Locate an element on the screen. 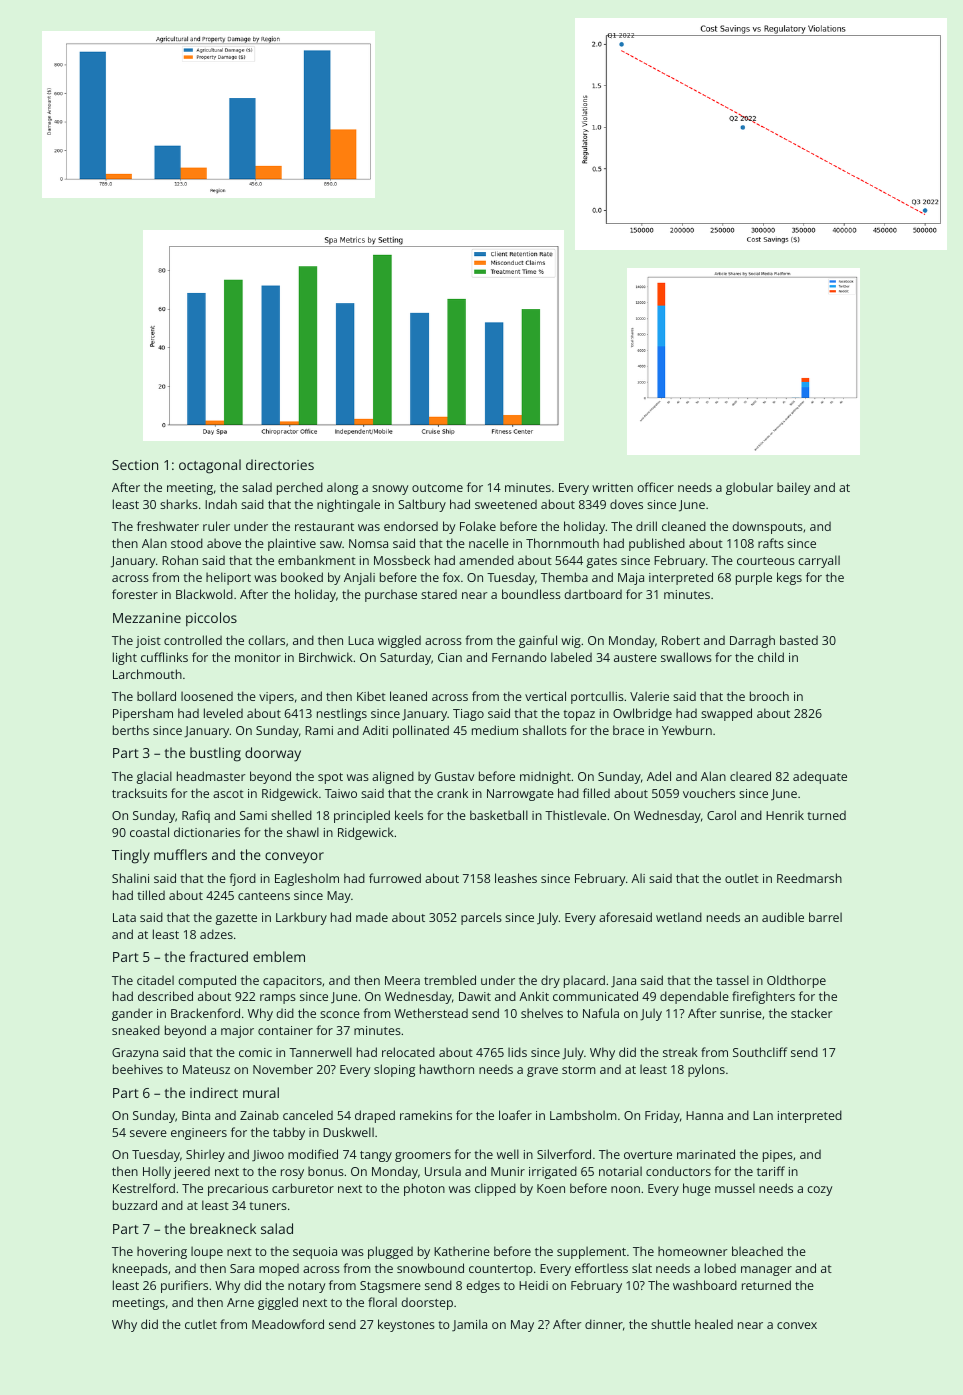  doorway is located at coordinates (273, 754).
